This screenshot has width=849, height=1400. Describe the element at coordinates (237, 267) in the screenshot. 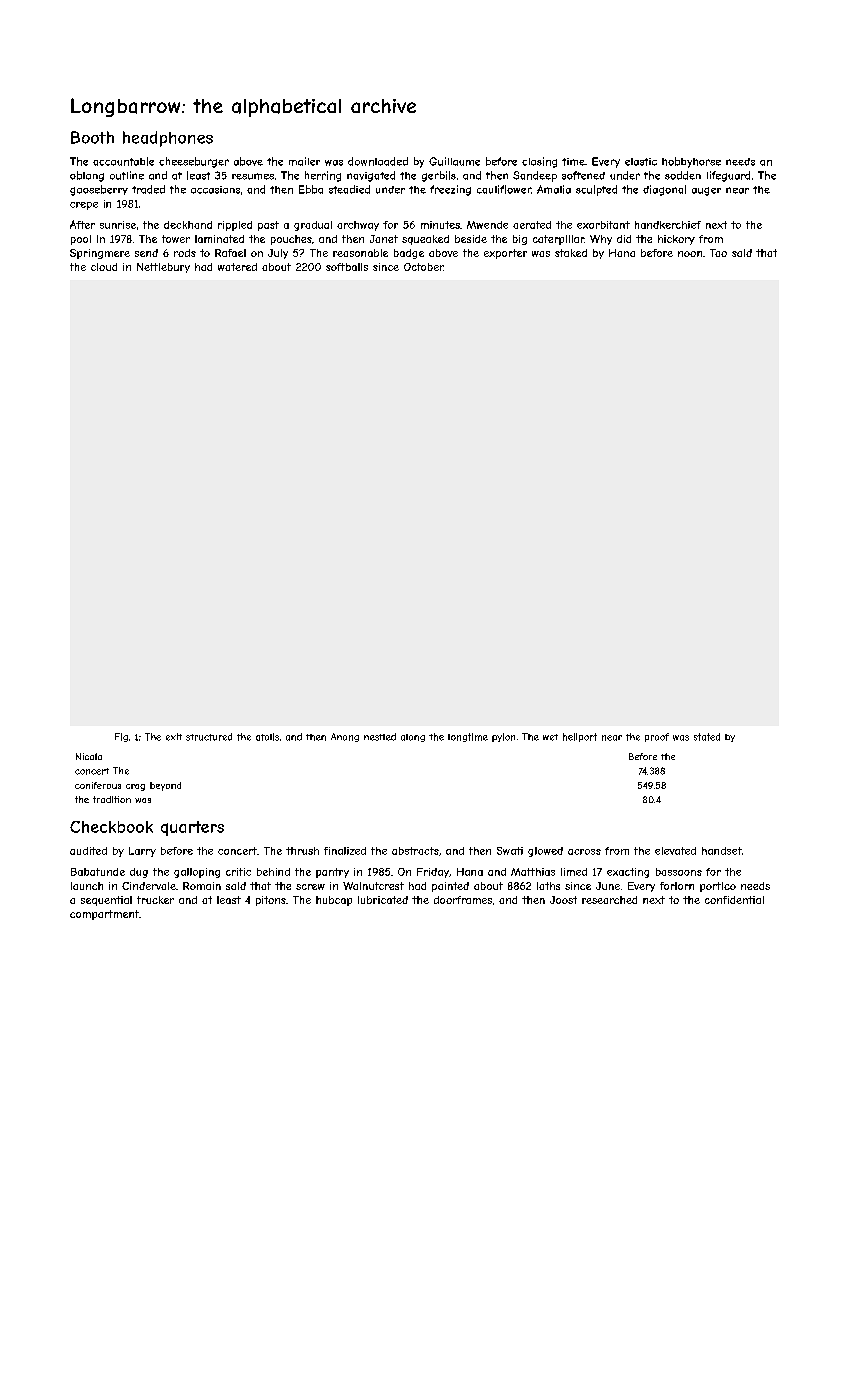

I see `watered` at that location.
